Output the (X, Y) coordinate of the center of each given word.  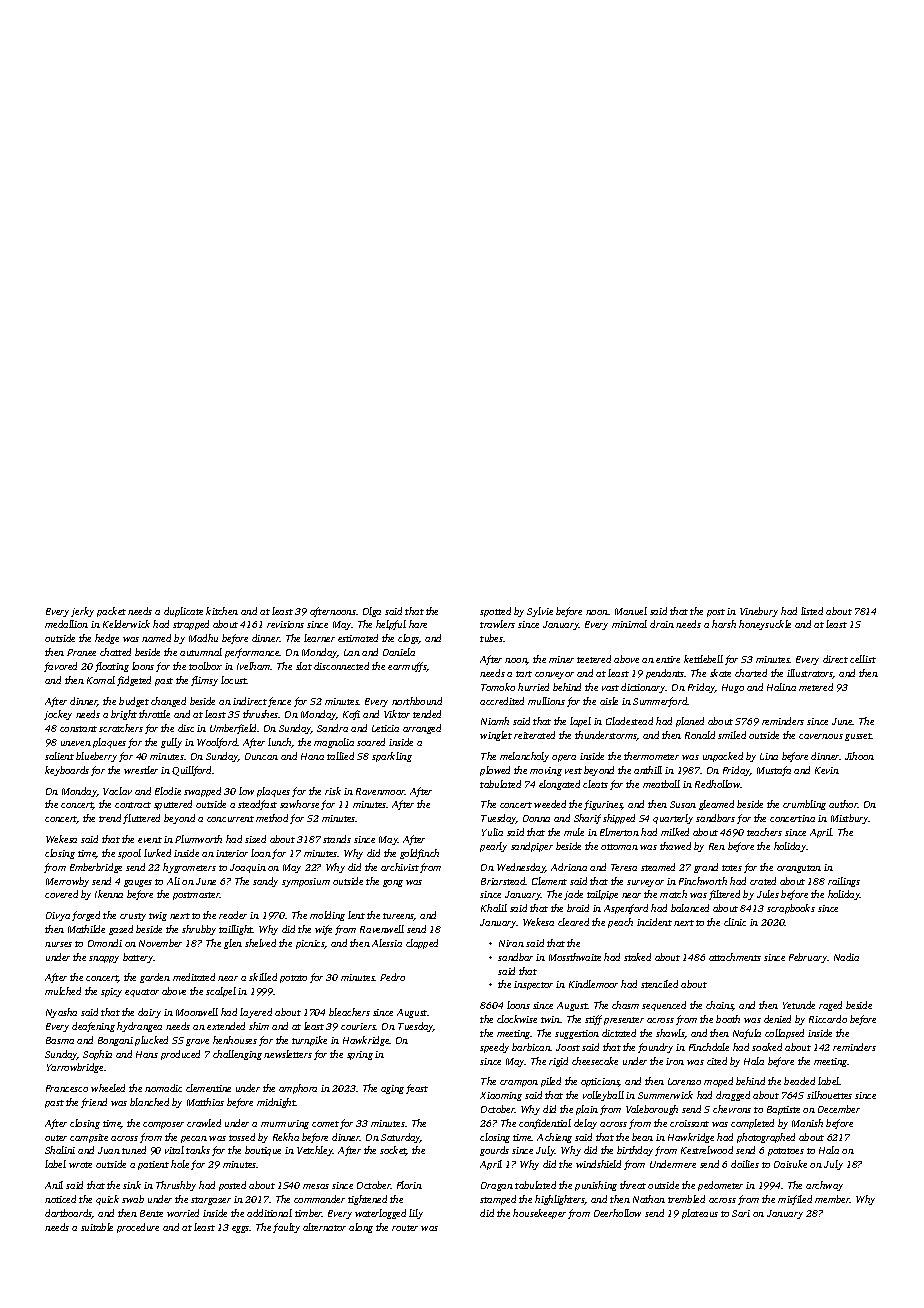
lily (416, 1214)
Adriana (569, 867)
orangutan (799, 869)
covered (61, 894)
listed (812, 611)
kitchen (222, 611)
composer (163, 1125)
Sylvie (540, 612)
